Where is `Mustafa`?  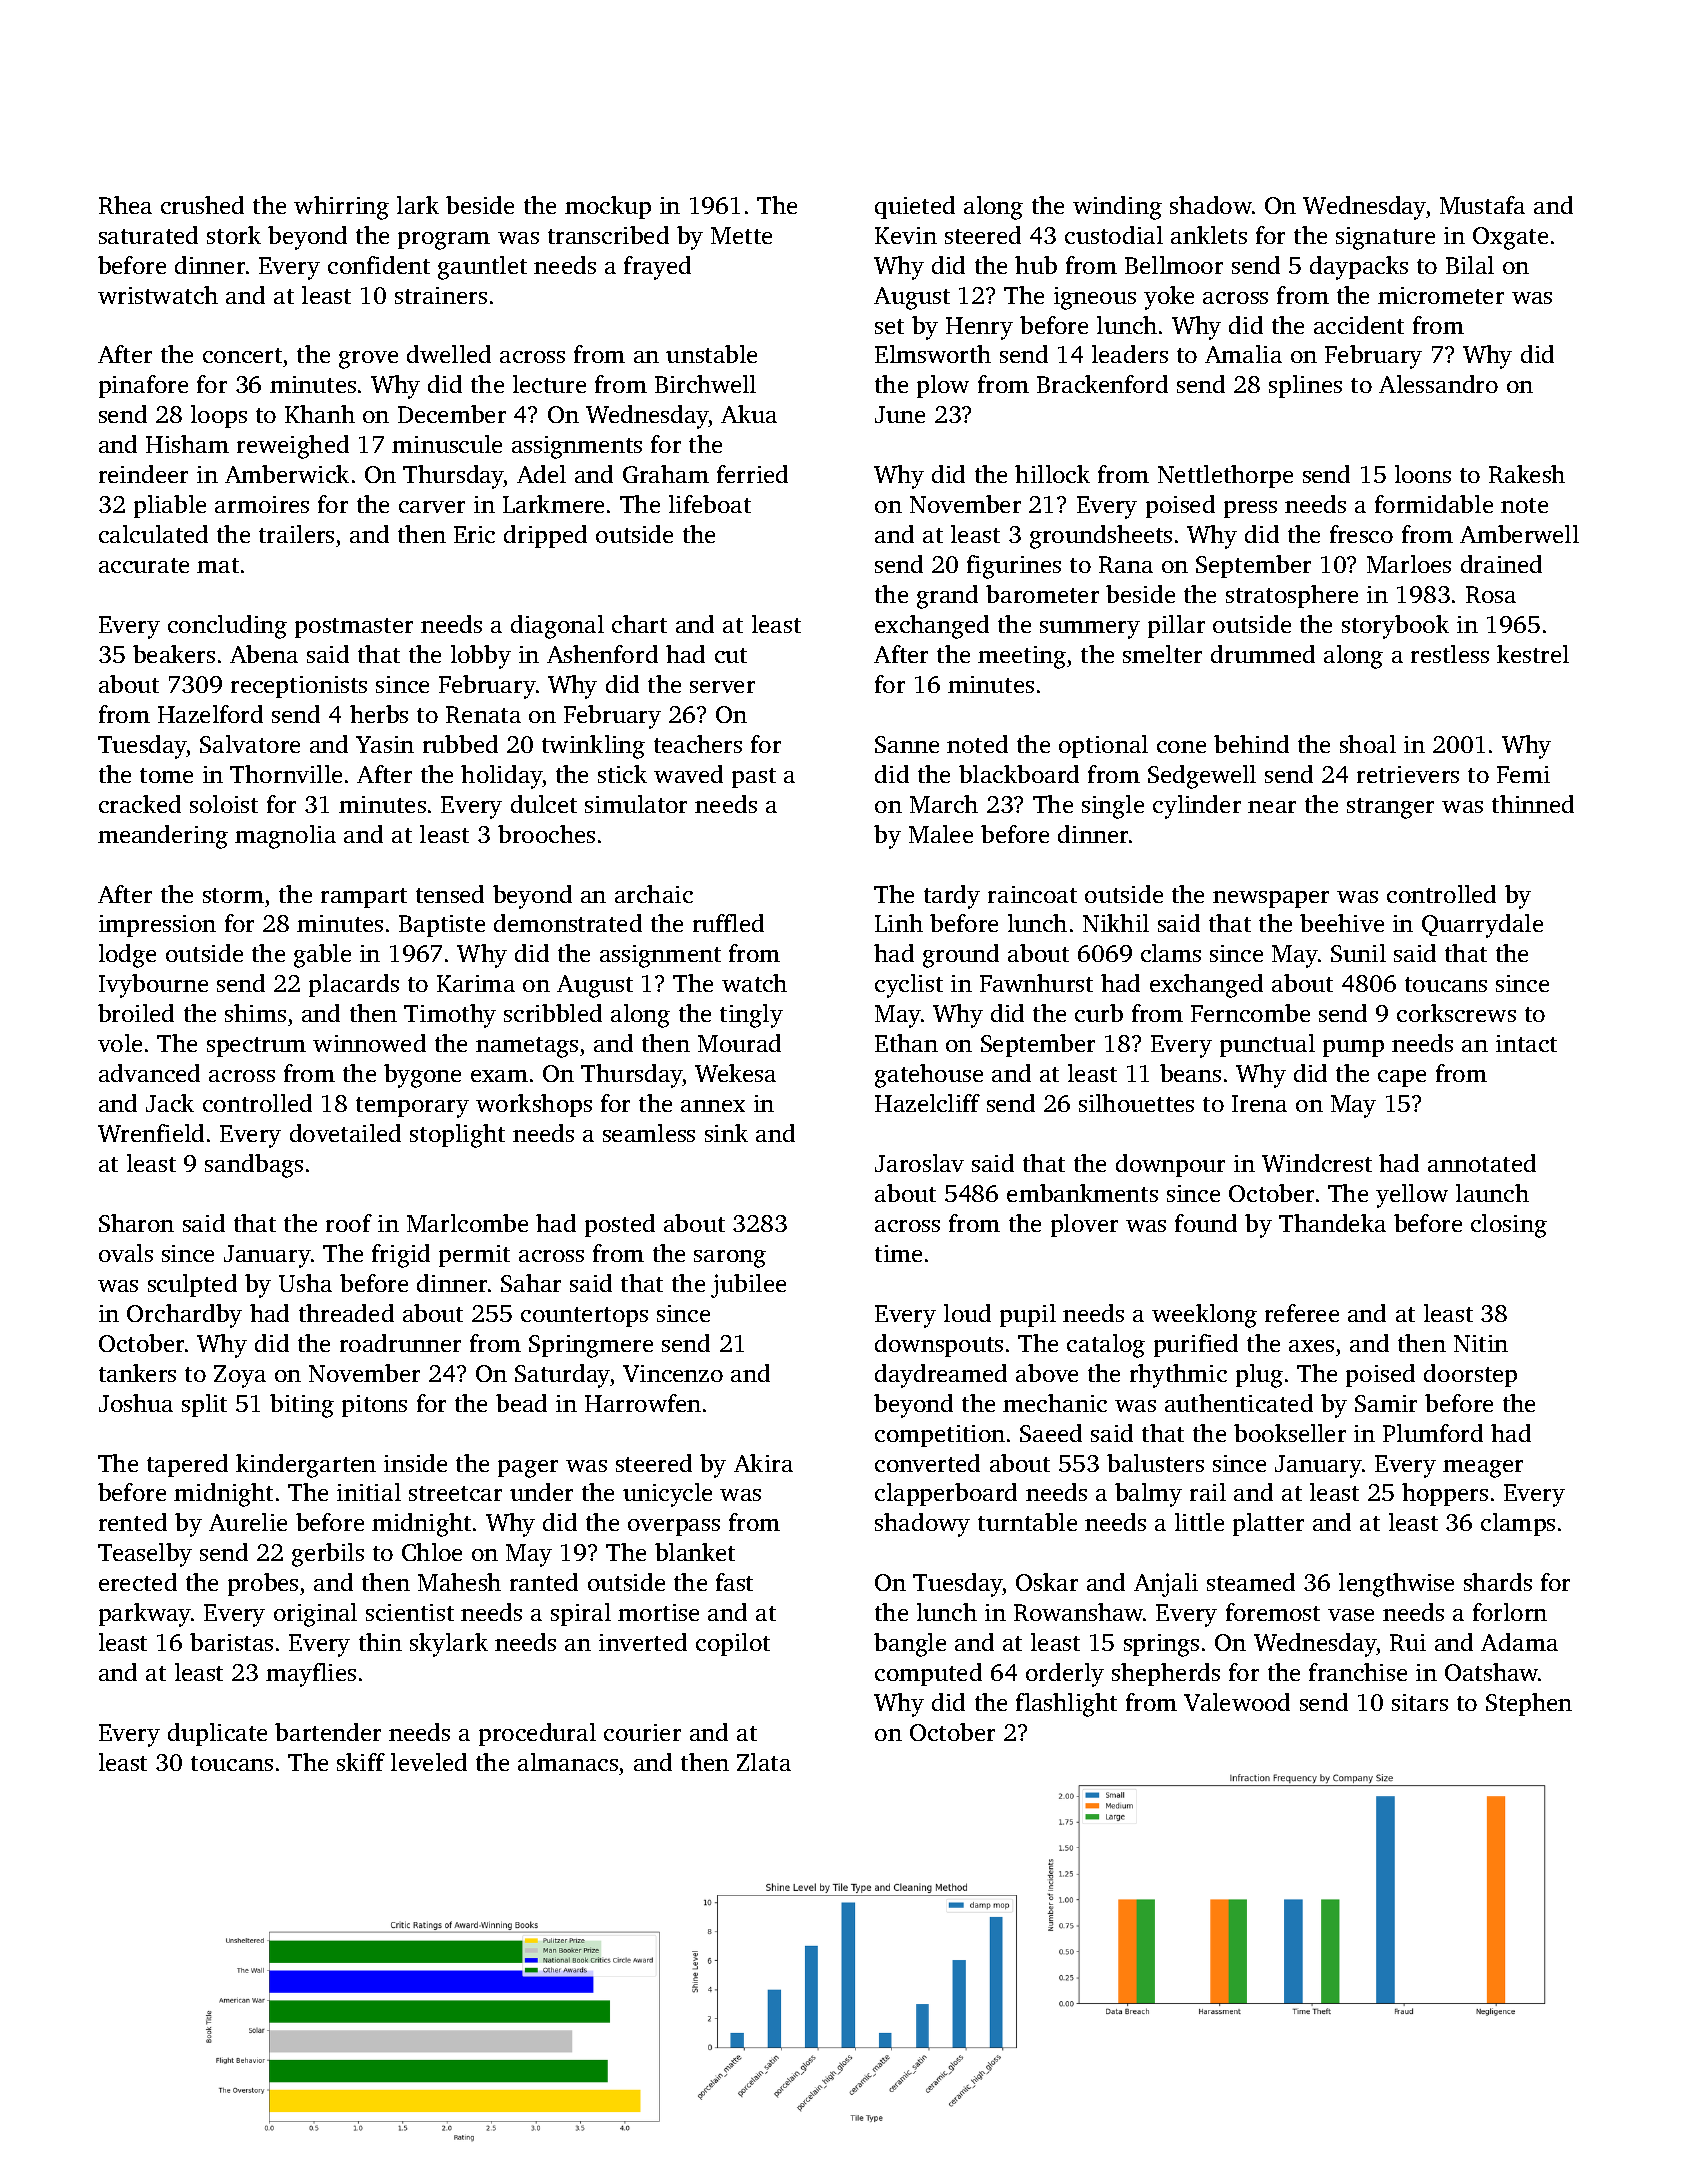
Mustafa is located at coordinates (1482, 205).
